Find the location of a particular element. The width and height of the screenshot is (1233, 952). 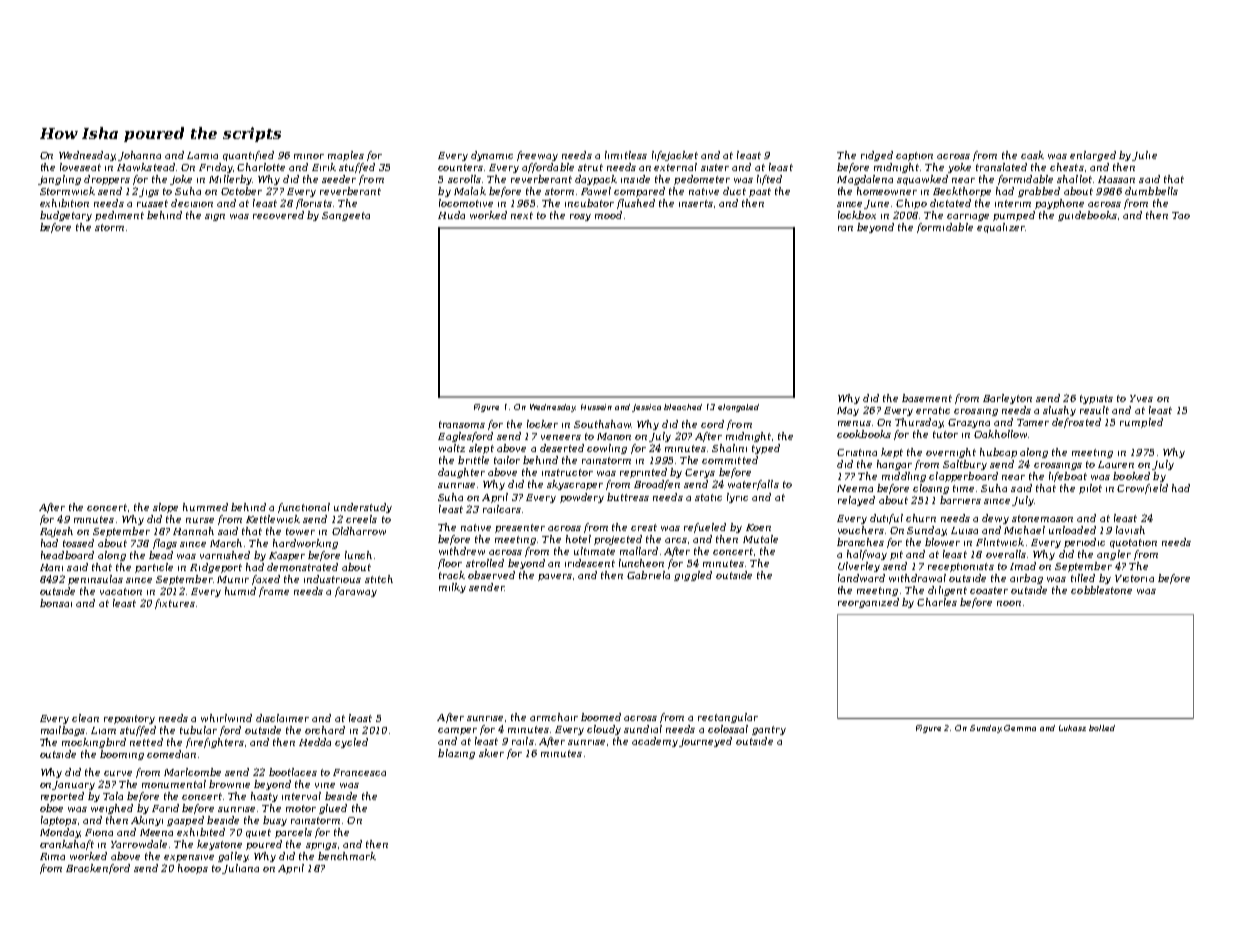

budgetary is located at coordinates (66, 216).
